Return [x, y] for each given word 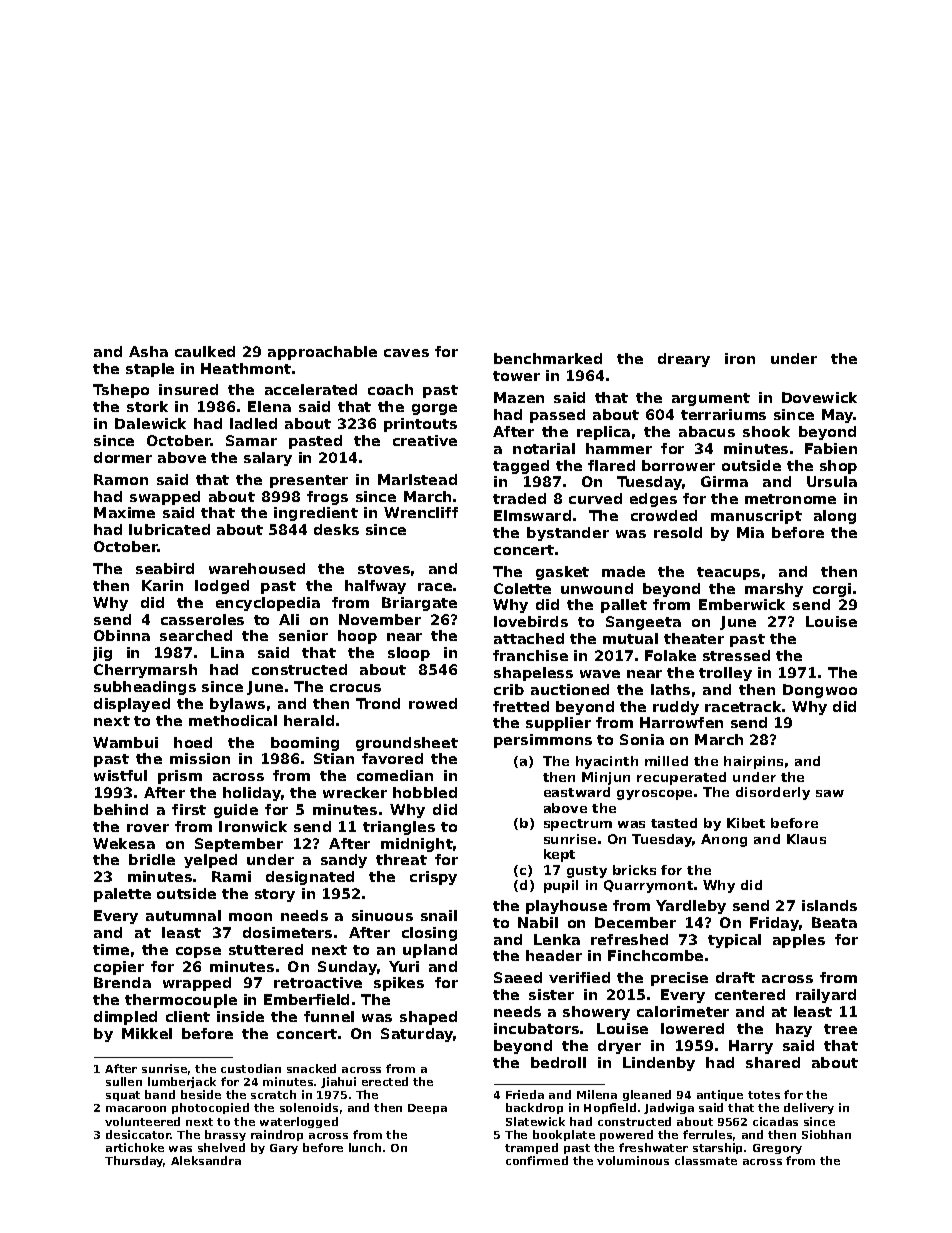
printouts [420, 425]
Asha [148, 351]
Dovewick [819, 397]
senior [303, 635]
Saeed [518, 977]
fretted [521, 706]
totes [764, 1095]
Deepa [427, 1109]
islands [829, 905]
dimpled [125, 1018]
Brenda [122, 982]
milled [666, 761]
